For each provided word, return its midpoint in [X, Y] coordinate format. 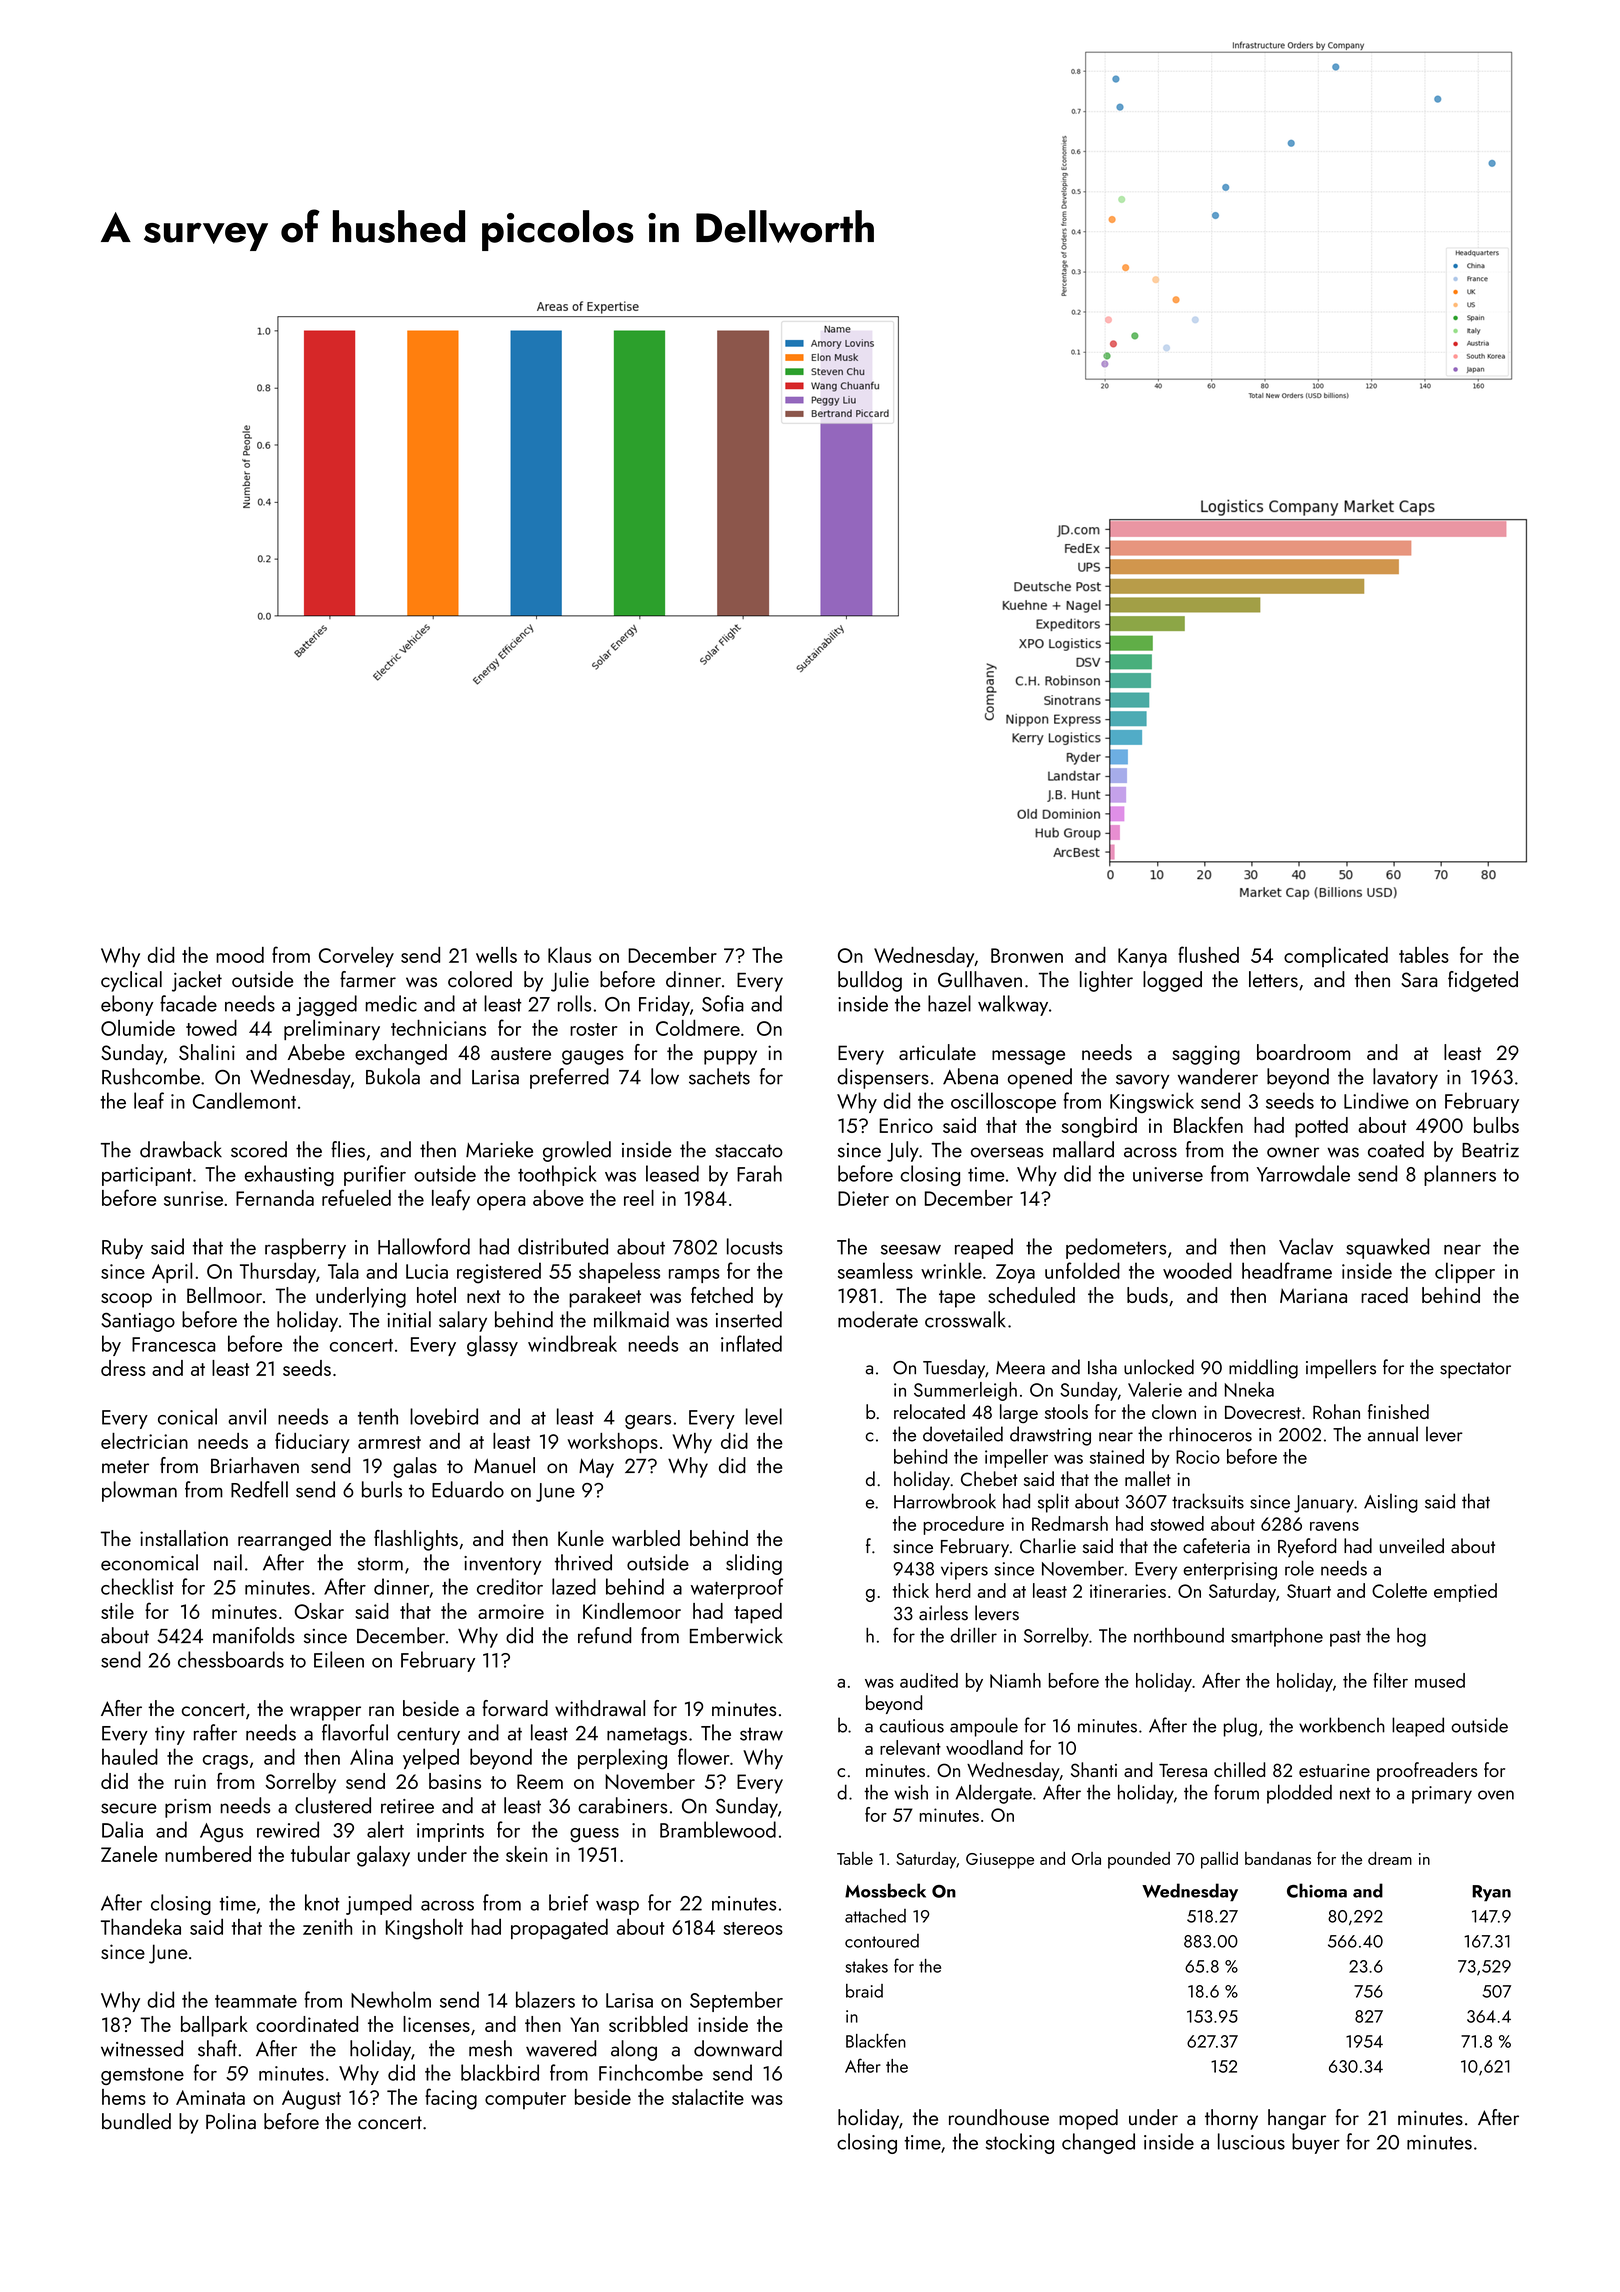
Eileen [339, 1659]
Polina [231, 2121]
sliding [754, 1564]
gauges [593, 1057]
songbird [1099, 1127]
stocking [1019, 2143]
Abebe [316, 1052]
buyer [1316, 2143]
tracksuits [1208, 1501]
